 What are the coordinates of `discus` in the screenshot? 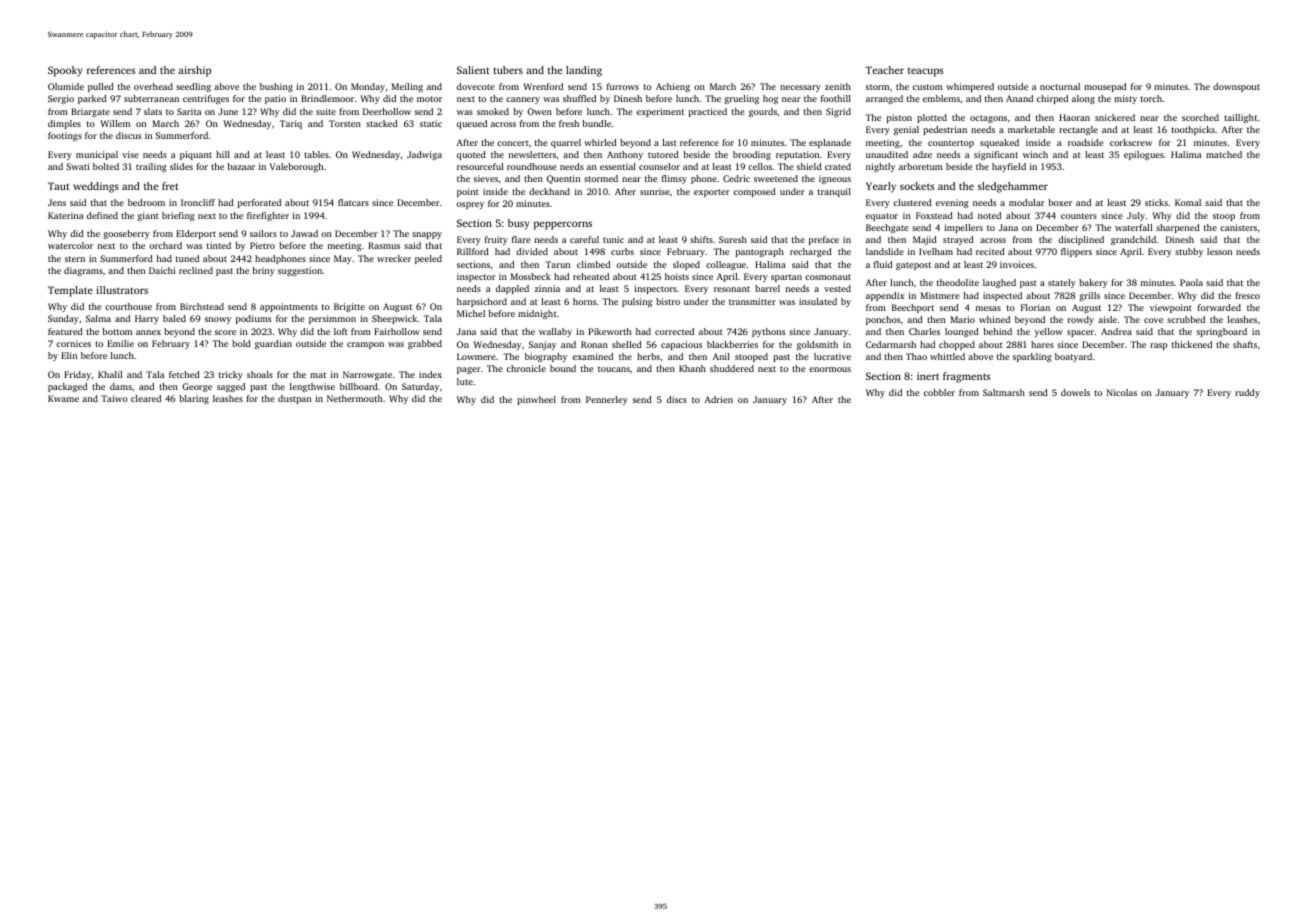 It's located at (128, 135).
